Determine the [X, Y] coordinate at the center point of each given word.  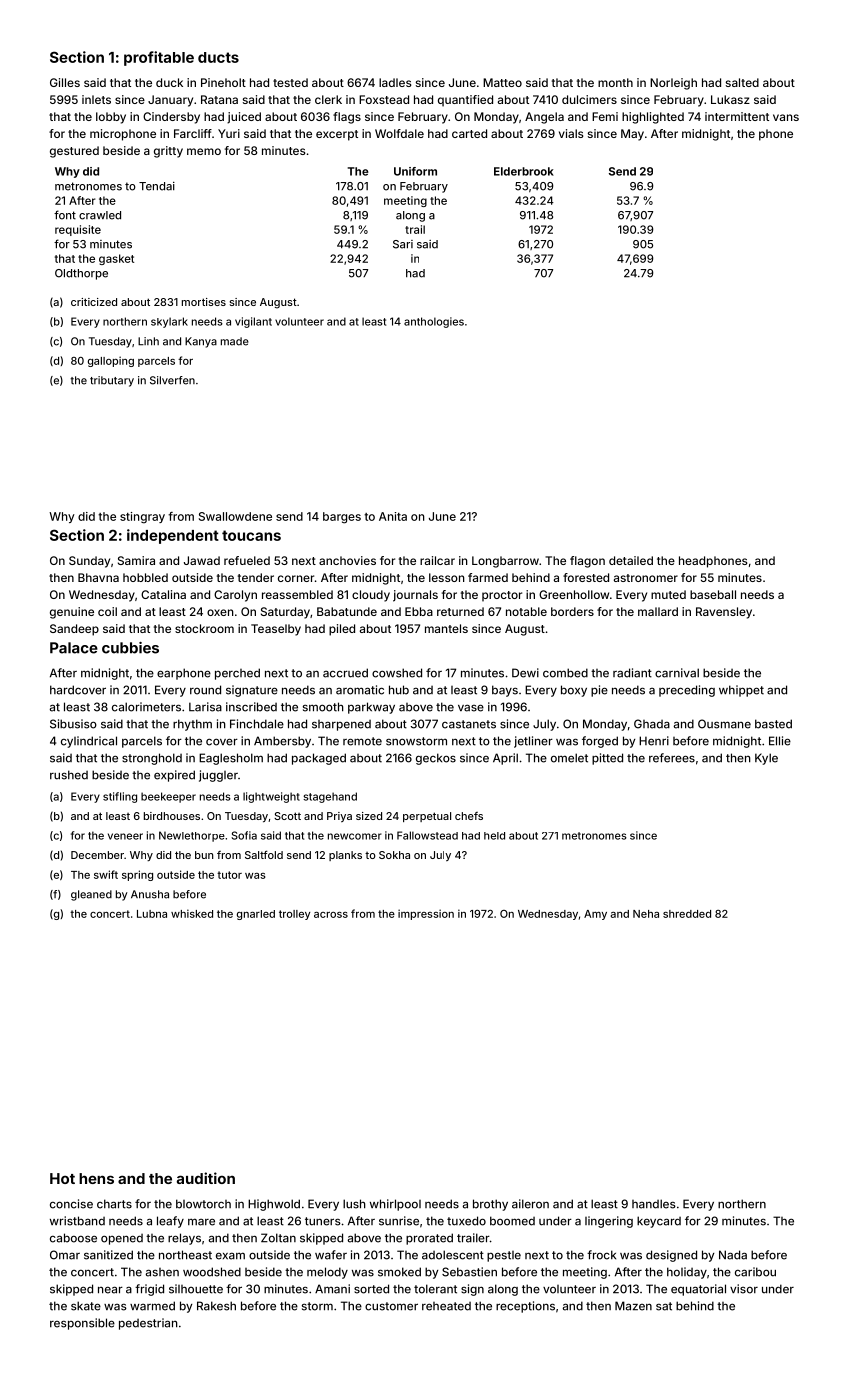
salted [742, 82]
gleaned [91, 895]
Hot [62, 1178]
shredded [687, 914]
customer [391, 1306]
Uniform [415, 171]
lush [354, 1204]
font [65, 215]
